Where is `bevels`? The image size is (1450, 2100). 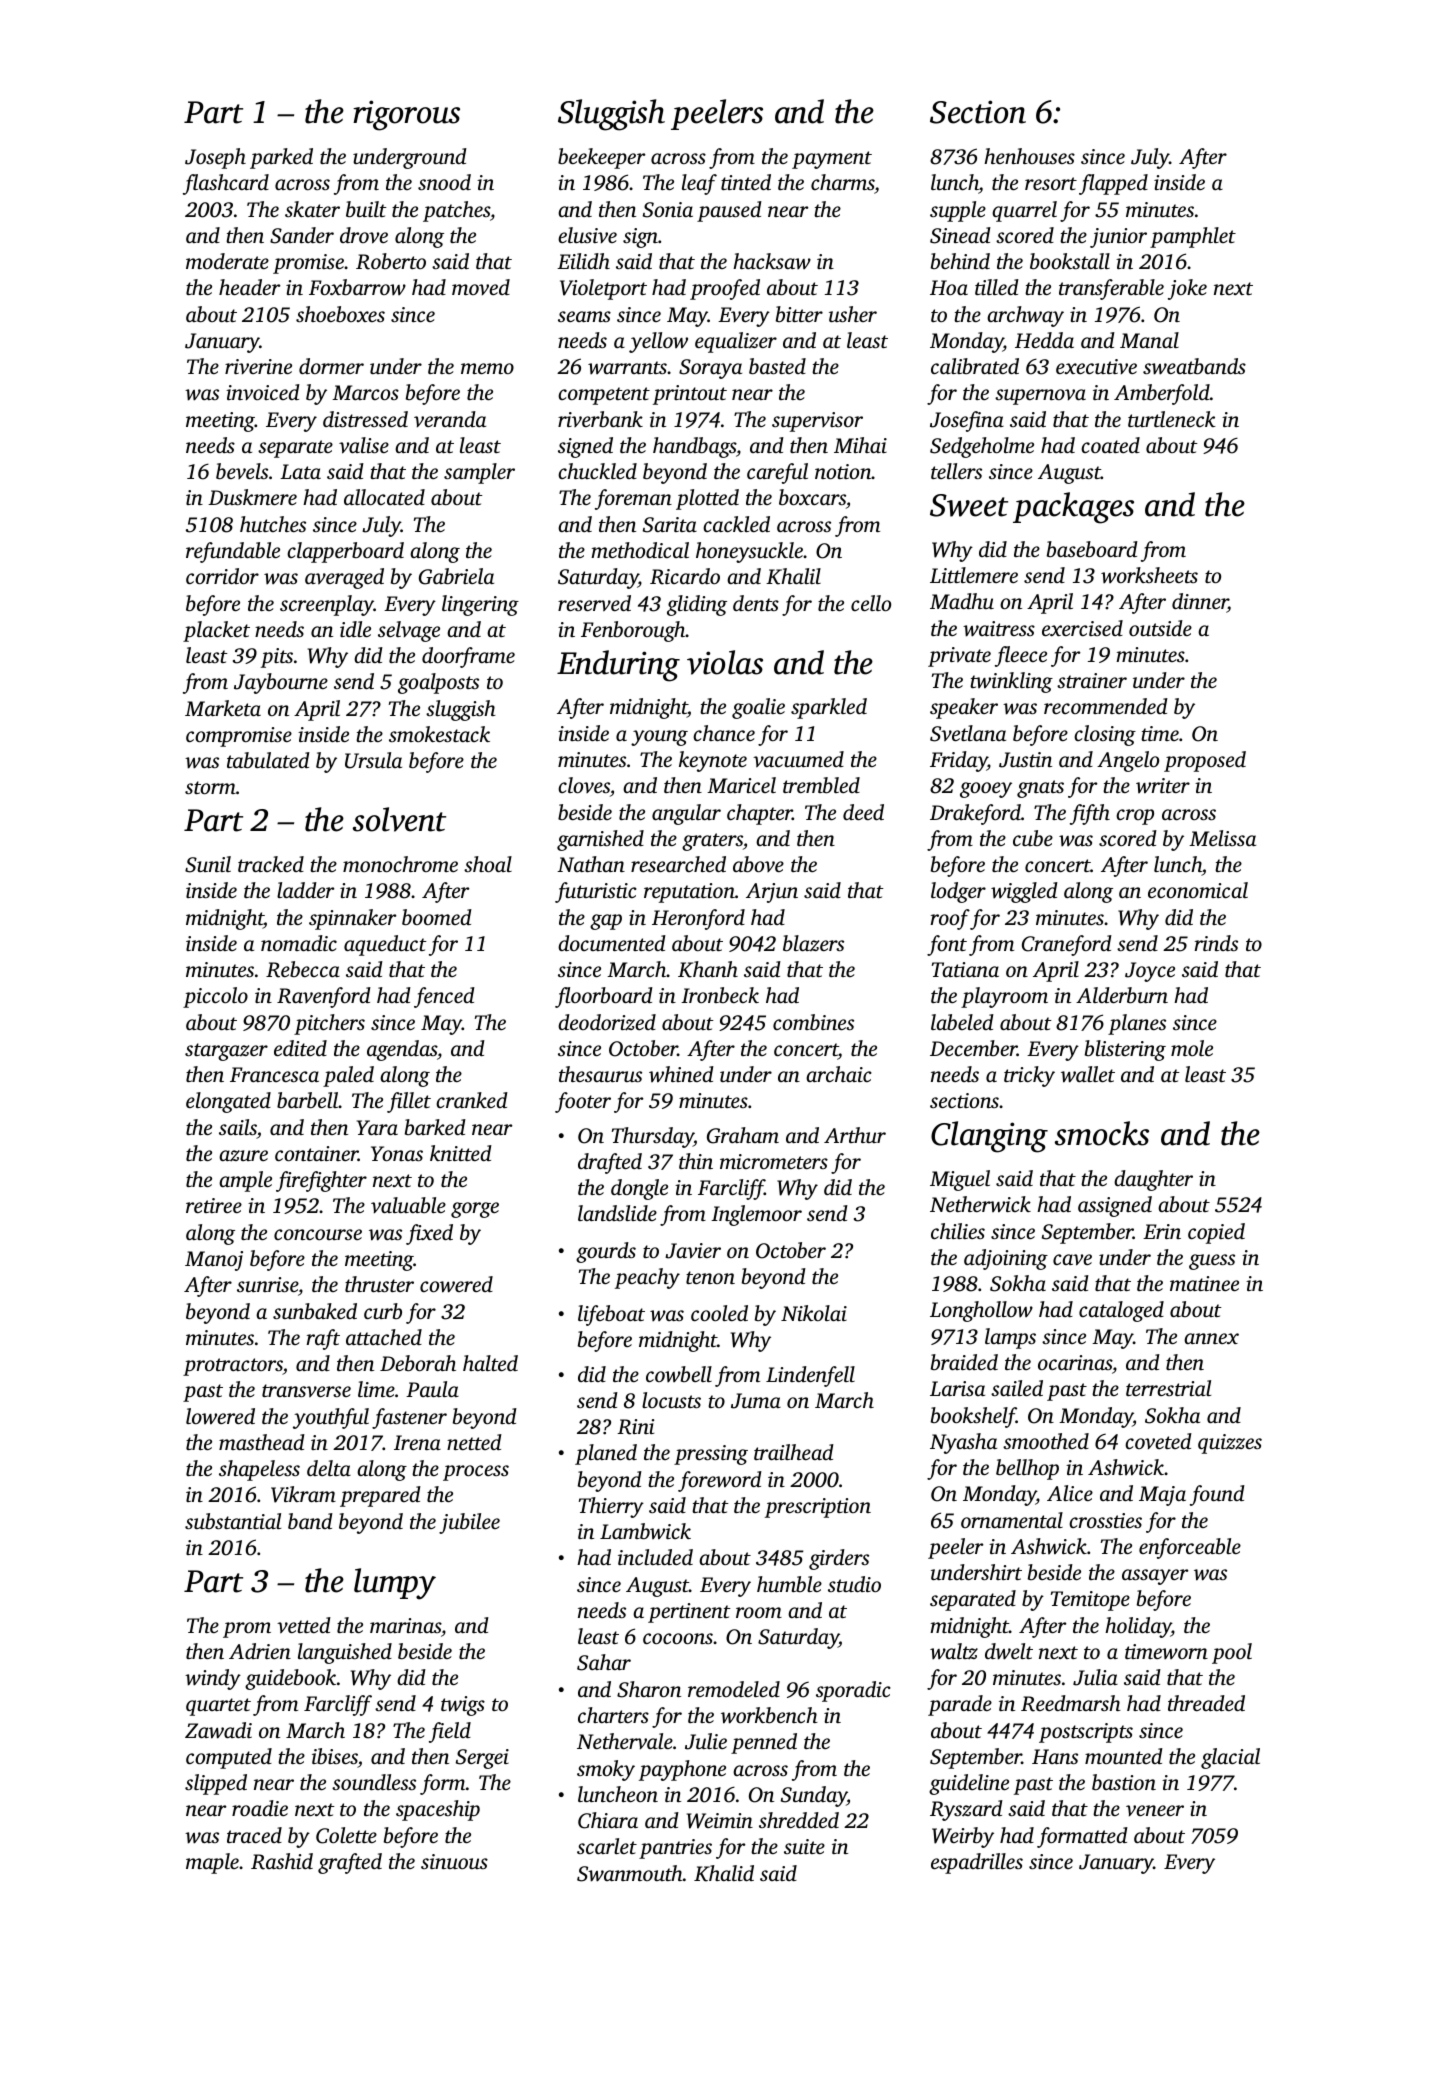 bevels is located at coordinates (242, 471).
